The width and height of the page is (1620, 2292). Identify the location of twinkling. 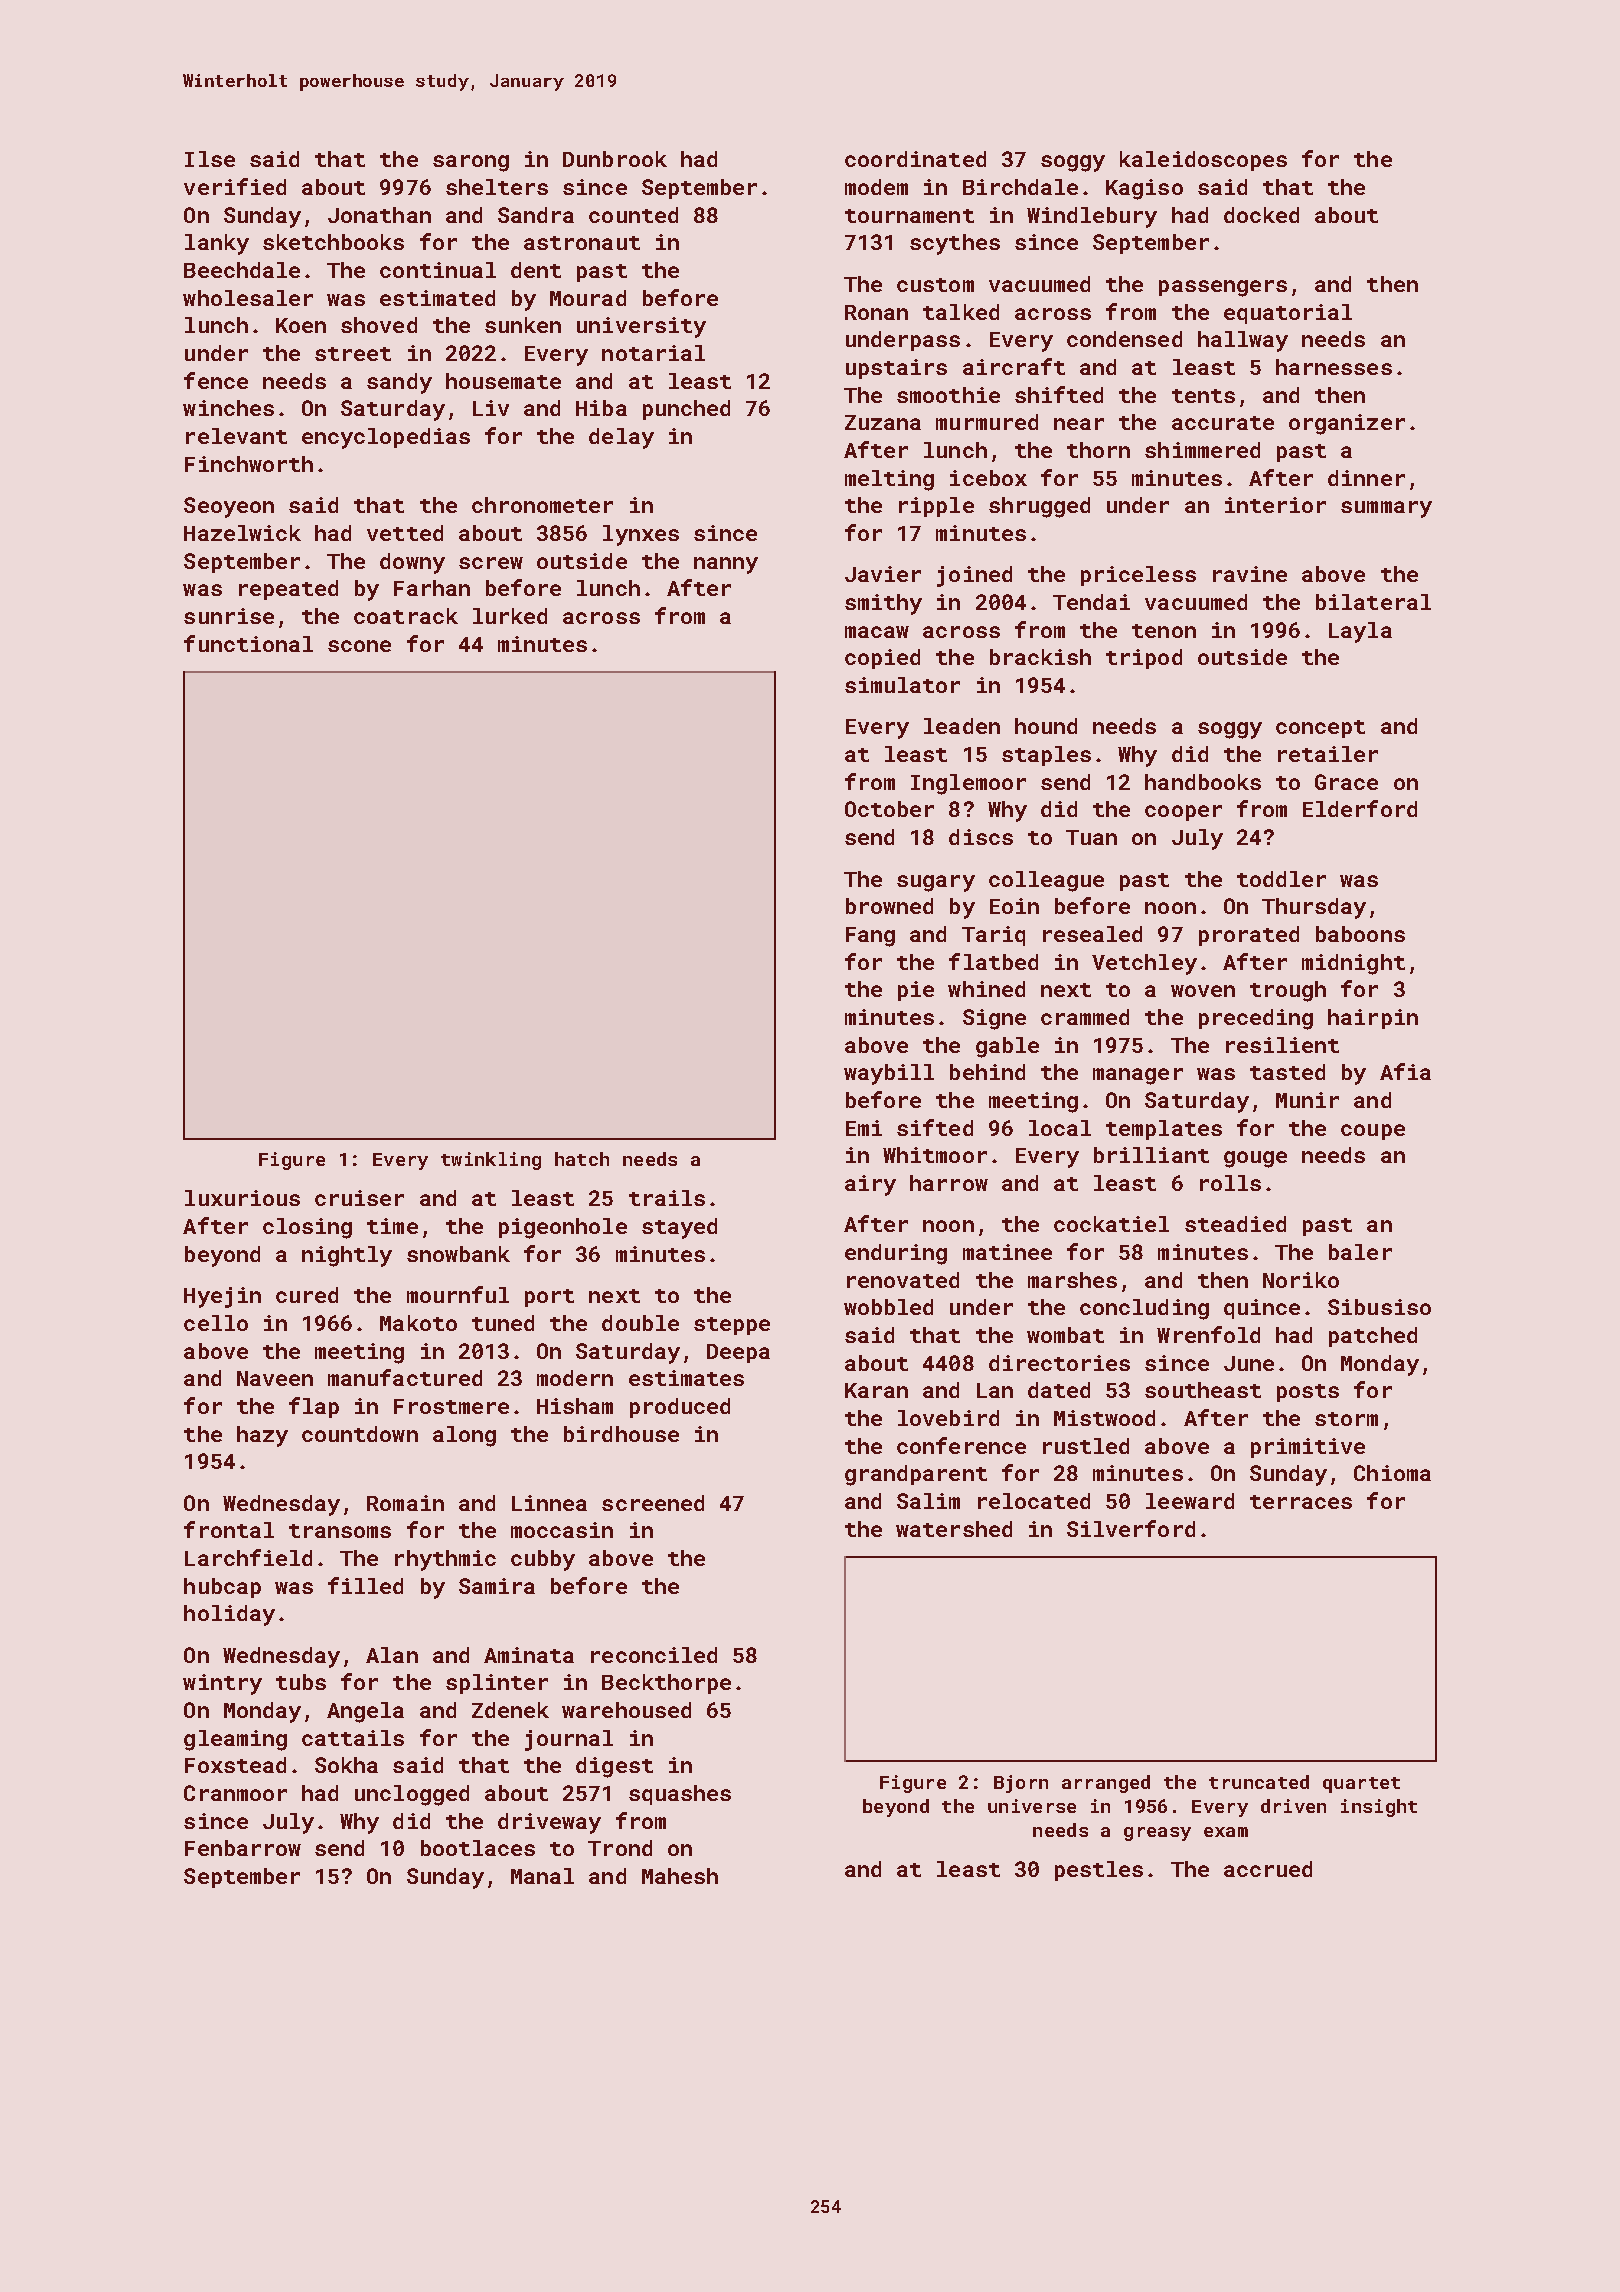
(491, 1161).
